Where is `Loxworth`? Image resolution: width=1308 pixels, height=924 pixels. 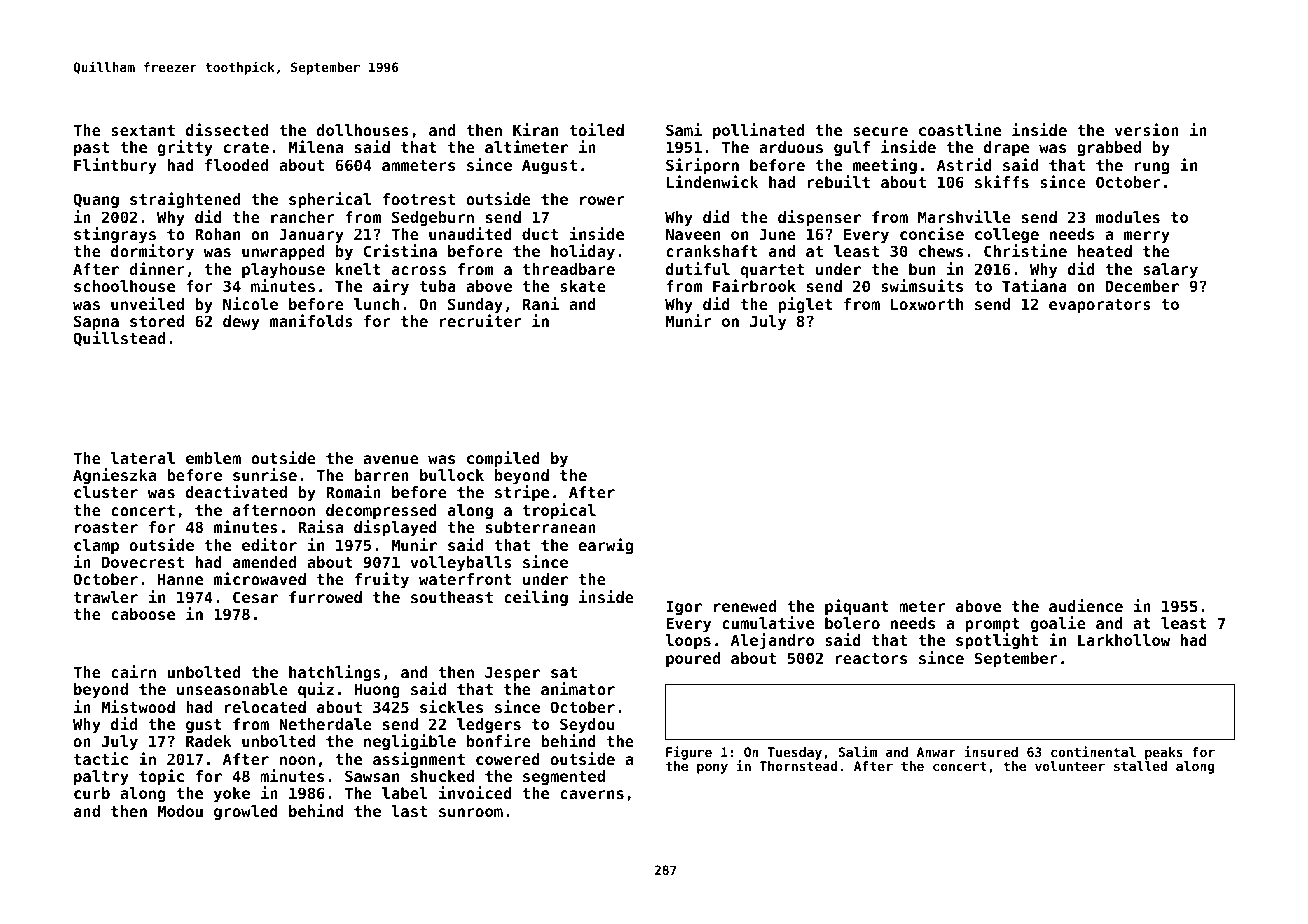
Loxworth is located at coordinates (927, 304).
